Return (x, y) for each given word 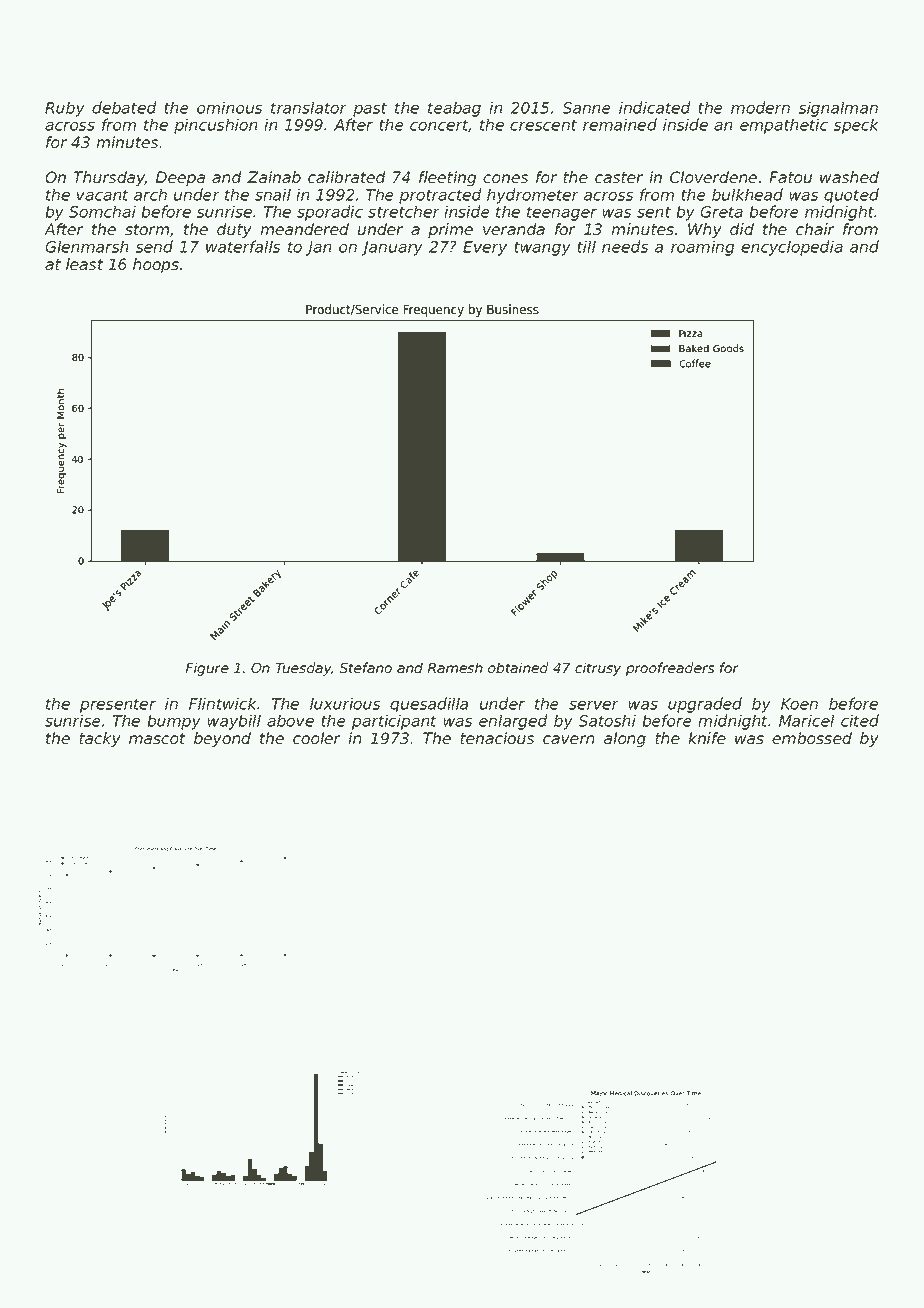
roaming (702, 248)
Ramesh (455, 667)
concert (439, 126)
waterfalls (243, 246)
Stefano (365, 667)
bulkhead (747, 194)
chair (815, 229)
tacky (100, 739)
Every (485, 248)
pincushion (216, 126)
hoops (156, 265)
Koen (799, 704)
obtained (518, 667)
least (85, 264)
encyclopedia (792, 248)
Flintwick (222, 703)
